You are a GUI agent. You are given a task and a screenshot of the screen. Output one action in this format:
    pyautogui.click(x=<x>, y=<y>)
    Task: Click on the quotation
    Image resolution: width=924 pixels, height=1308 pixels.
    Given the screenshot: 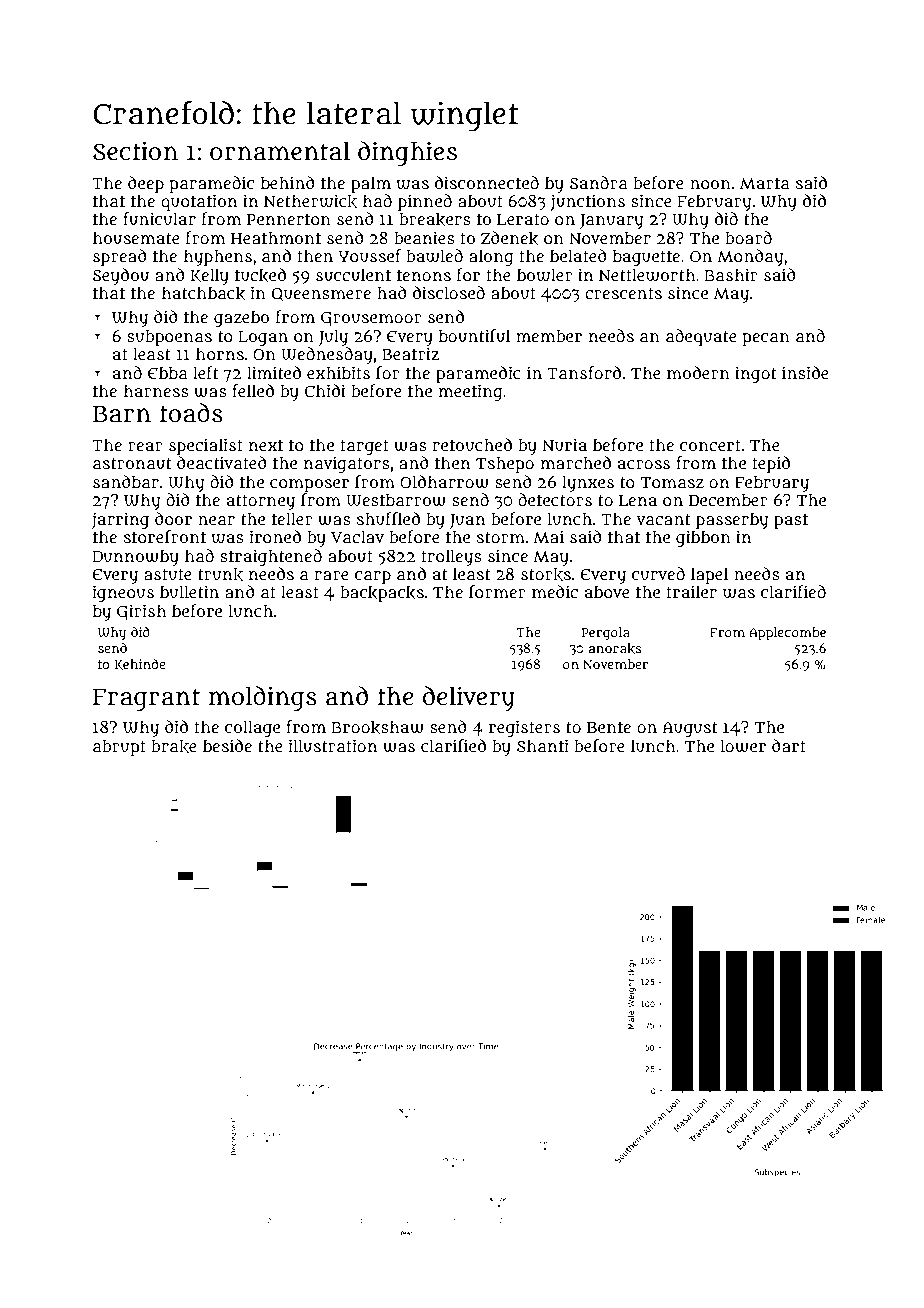 What is the action you would take?
    pyautogui.click(x=199, y=202)
